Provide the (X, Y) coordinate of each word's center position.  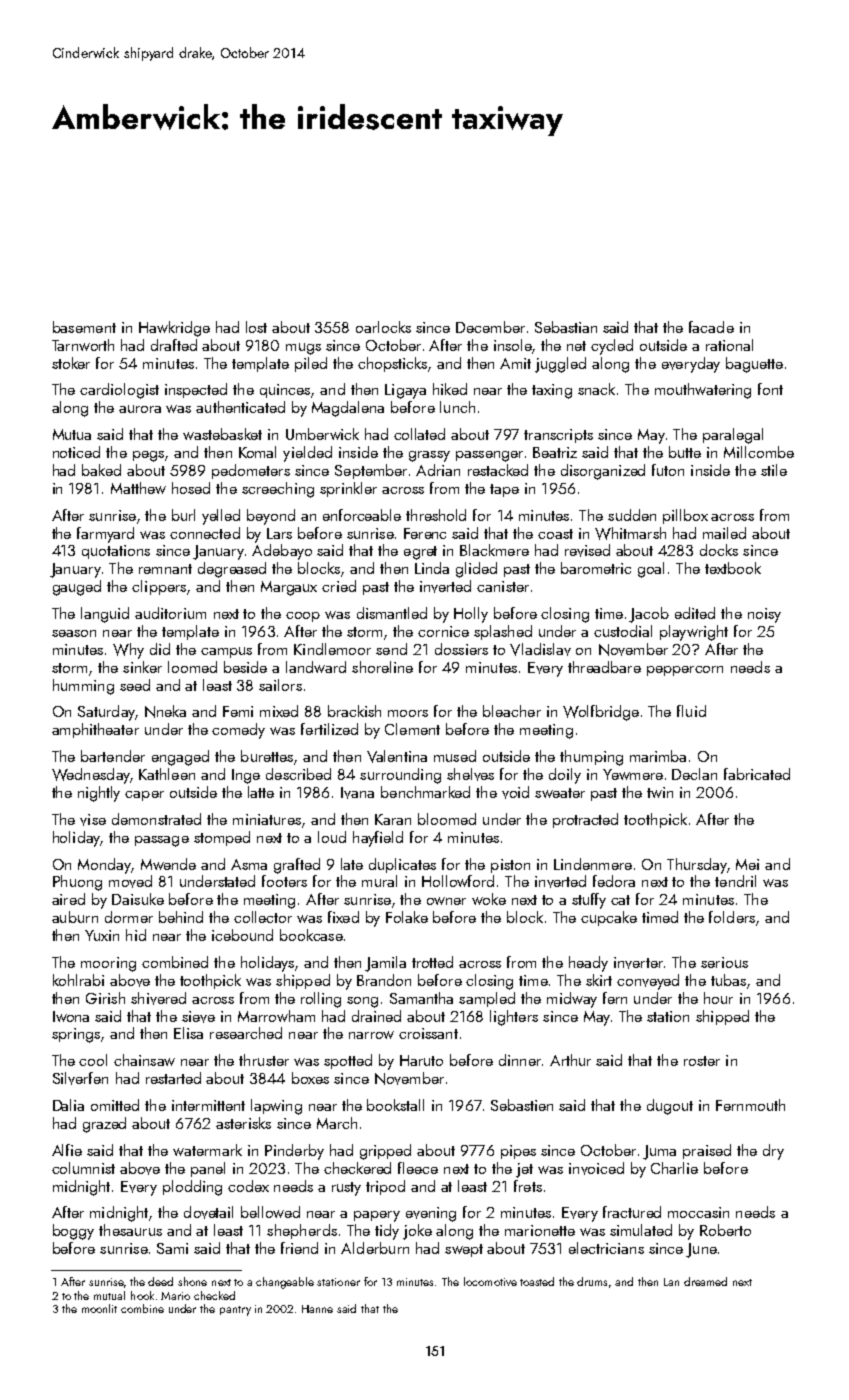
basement (84, 327)
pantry (235, 1311)
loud (332, 837)
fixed (343, 917)
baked (101, 470)
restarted (173, 1078)
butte (685, 452)
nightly (99, 794)
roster (702, 1061)
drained (376, 1016)
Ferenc (425, 533)
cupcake (609, 918)
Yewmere (633, 774)
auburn (75, 917)
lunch (457, 407)
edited (695, 613)
